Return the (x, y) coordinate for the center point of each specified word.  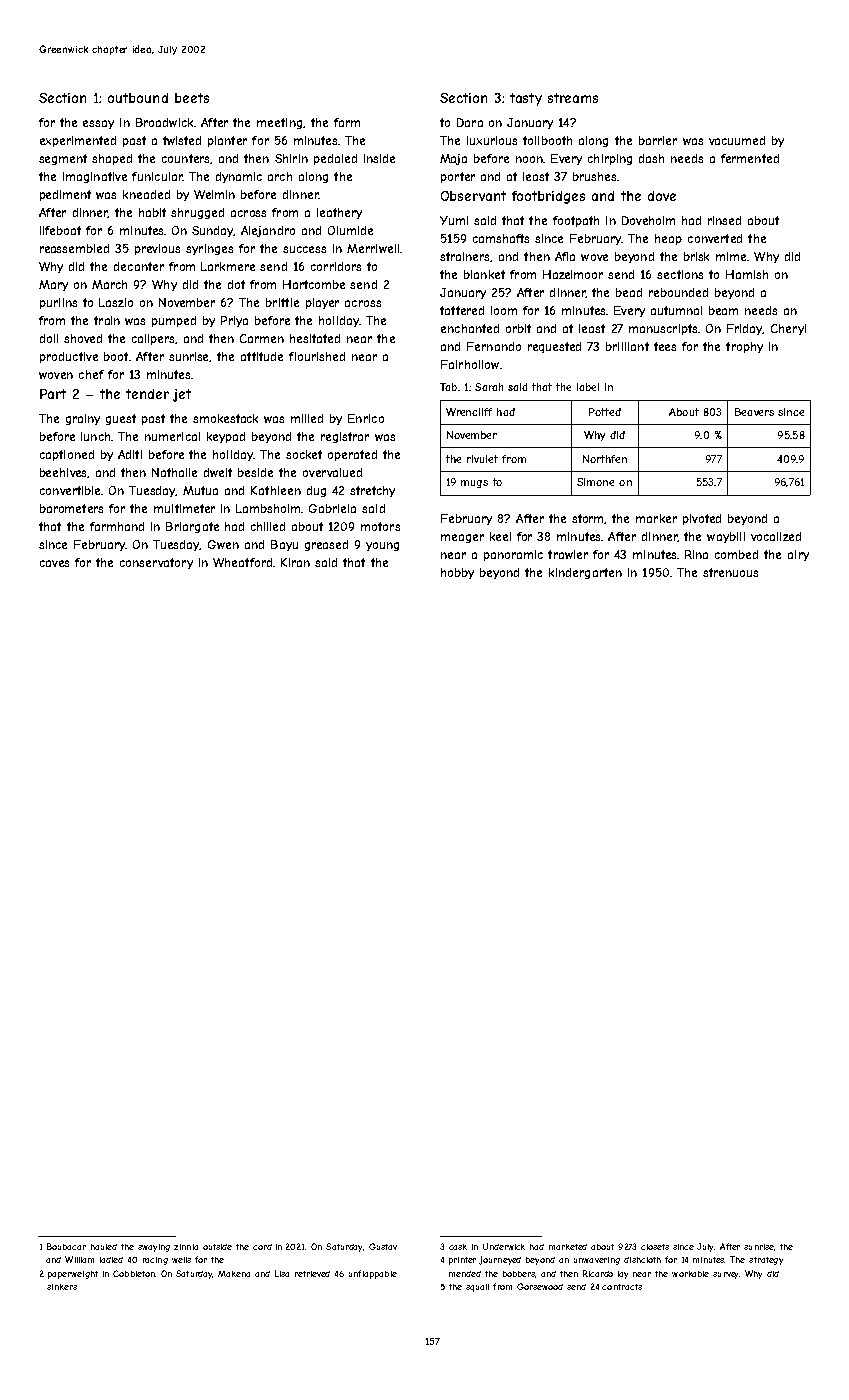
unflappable (373, 1274)
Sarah (489, 387)
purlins (58, 303)
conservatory (156, 563)
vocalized (776, 536)
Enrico (366, 418)
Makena (234, 1274)
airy (798, 555)
